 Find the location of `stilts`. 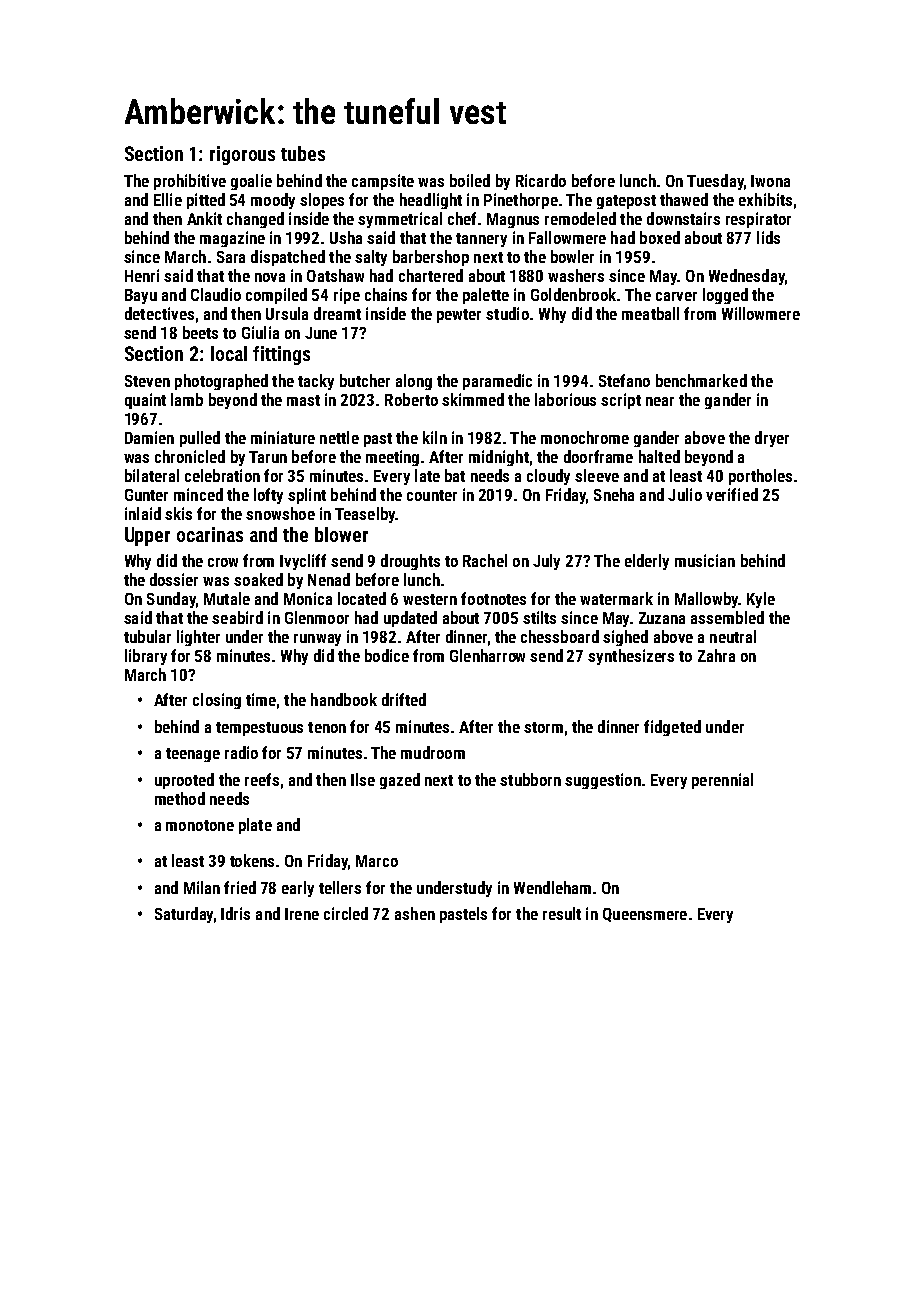

stilts is located at coordinates (539, 617).
